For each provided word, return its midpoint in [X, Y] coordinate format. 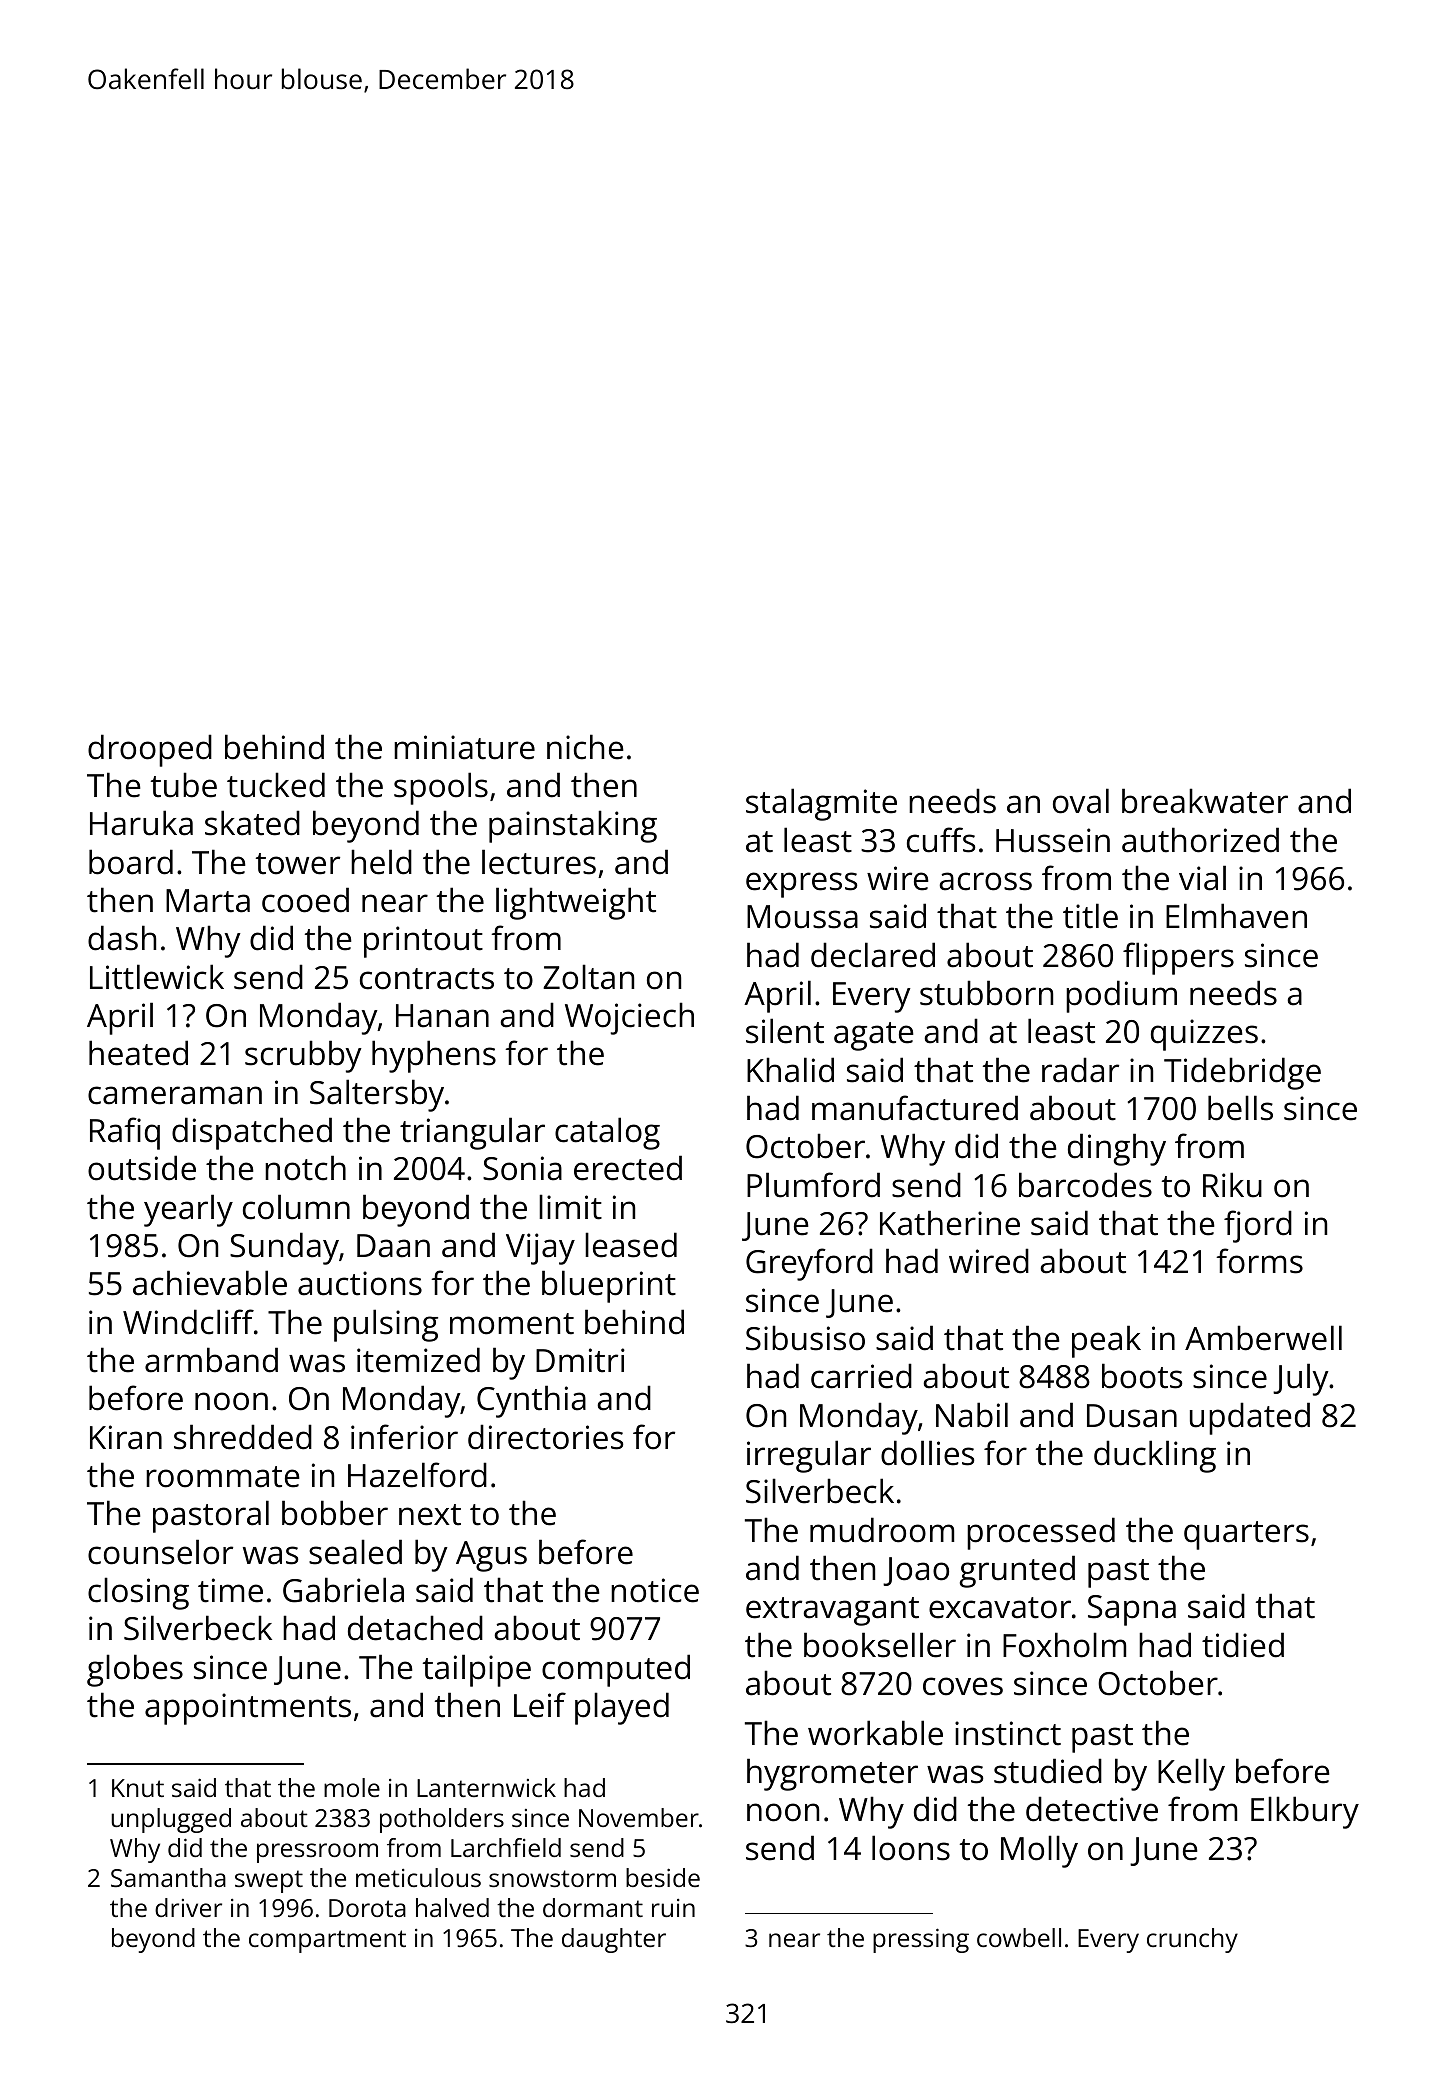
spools [441, 788]
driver [188, 1907]
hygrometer [832, 1774]
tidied [1243, 1645]
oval [1081, 801]
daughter [614, 1940]
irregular [809, 1456]
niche [585, 747]
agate [874, 1036]
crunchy [1192, 1940]
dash [122, 938]
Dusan [1132, 1416]
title [1090, 916]
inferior [404, 1437]
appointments [248, 1709]
